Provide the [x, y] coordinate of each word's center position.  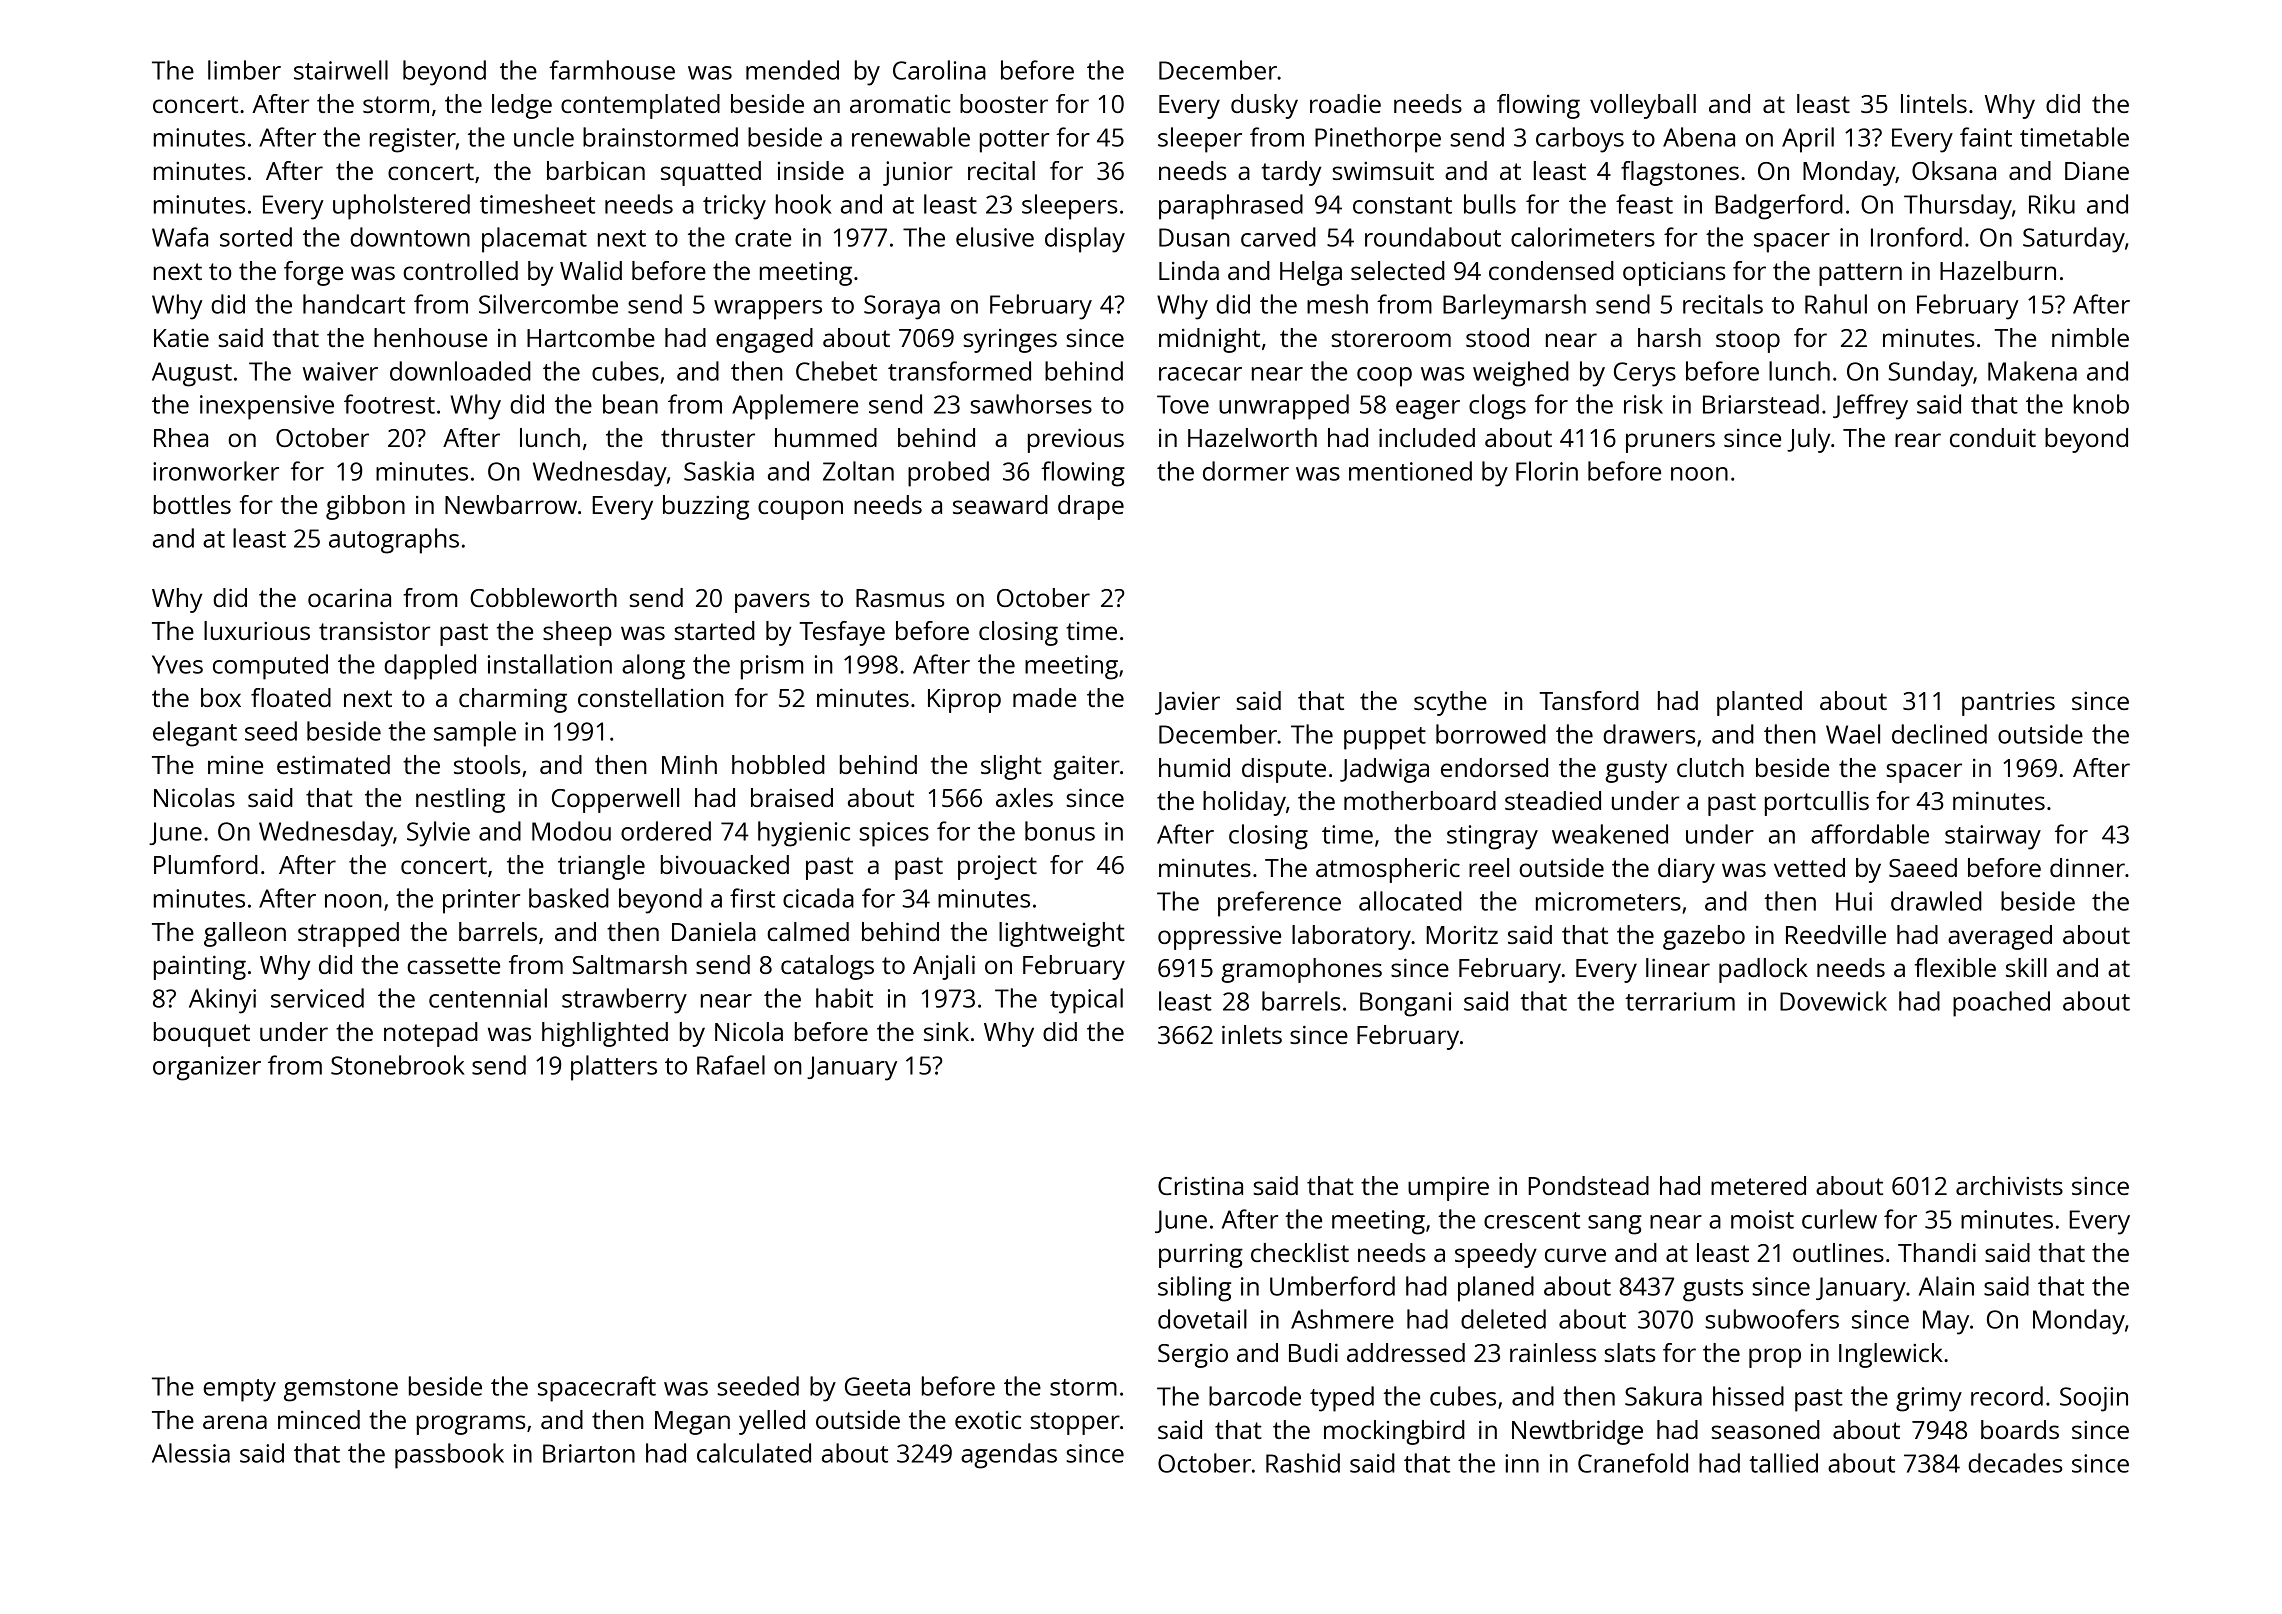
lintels [1934, 103]
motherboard [1420, 800]
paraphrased [1231, 207]
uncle [544, 137]
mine [235, 765]
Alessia [191, 1453]
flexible [1955, 967]
